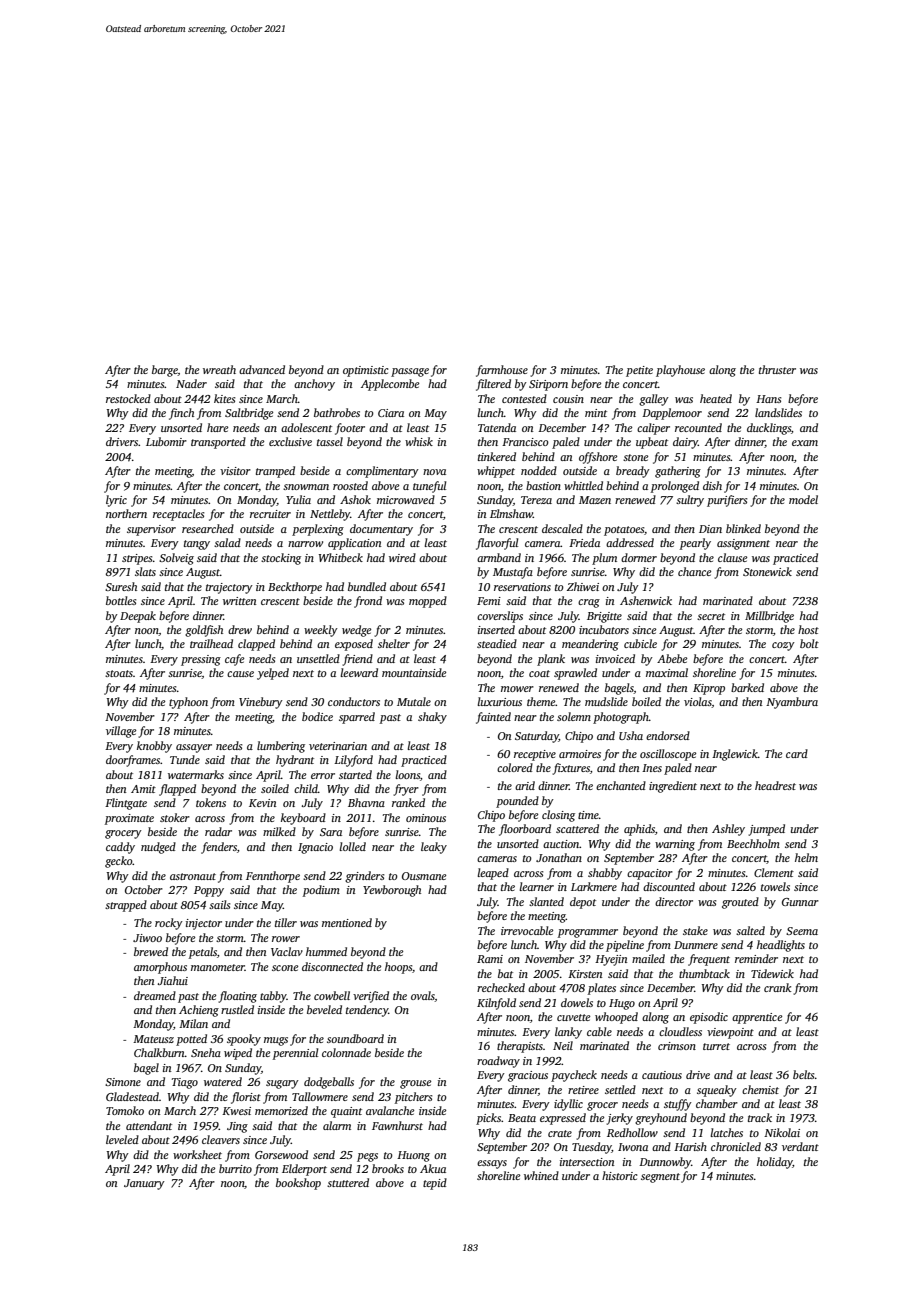 This document has width=924, height=1308. I want to click on stuttered, so click(348, 1182).
